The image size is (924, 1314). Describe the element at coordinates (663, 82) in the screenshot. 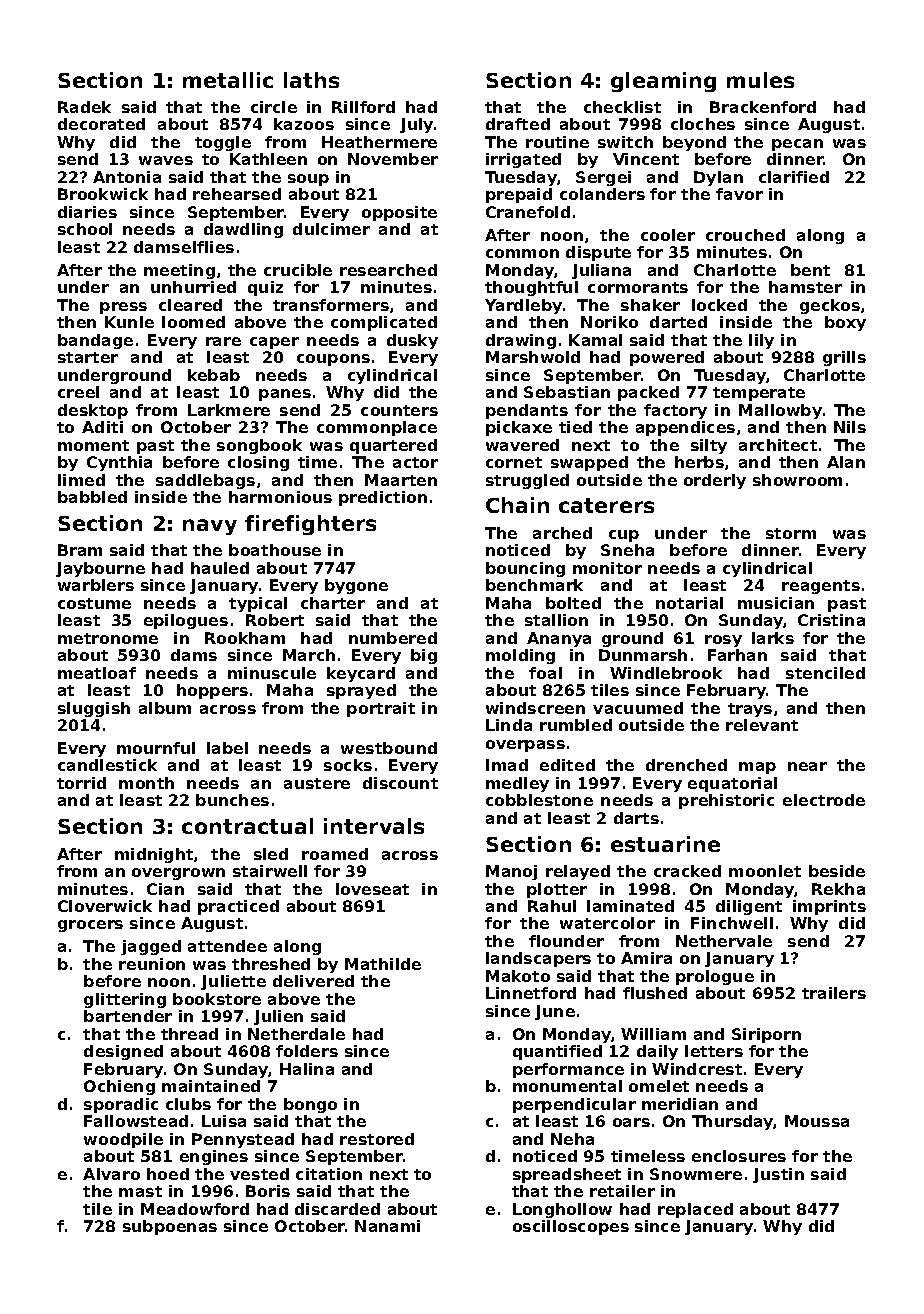

I see `gleaming` at that location.
